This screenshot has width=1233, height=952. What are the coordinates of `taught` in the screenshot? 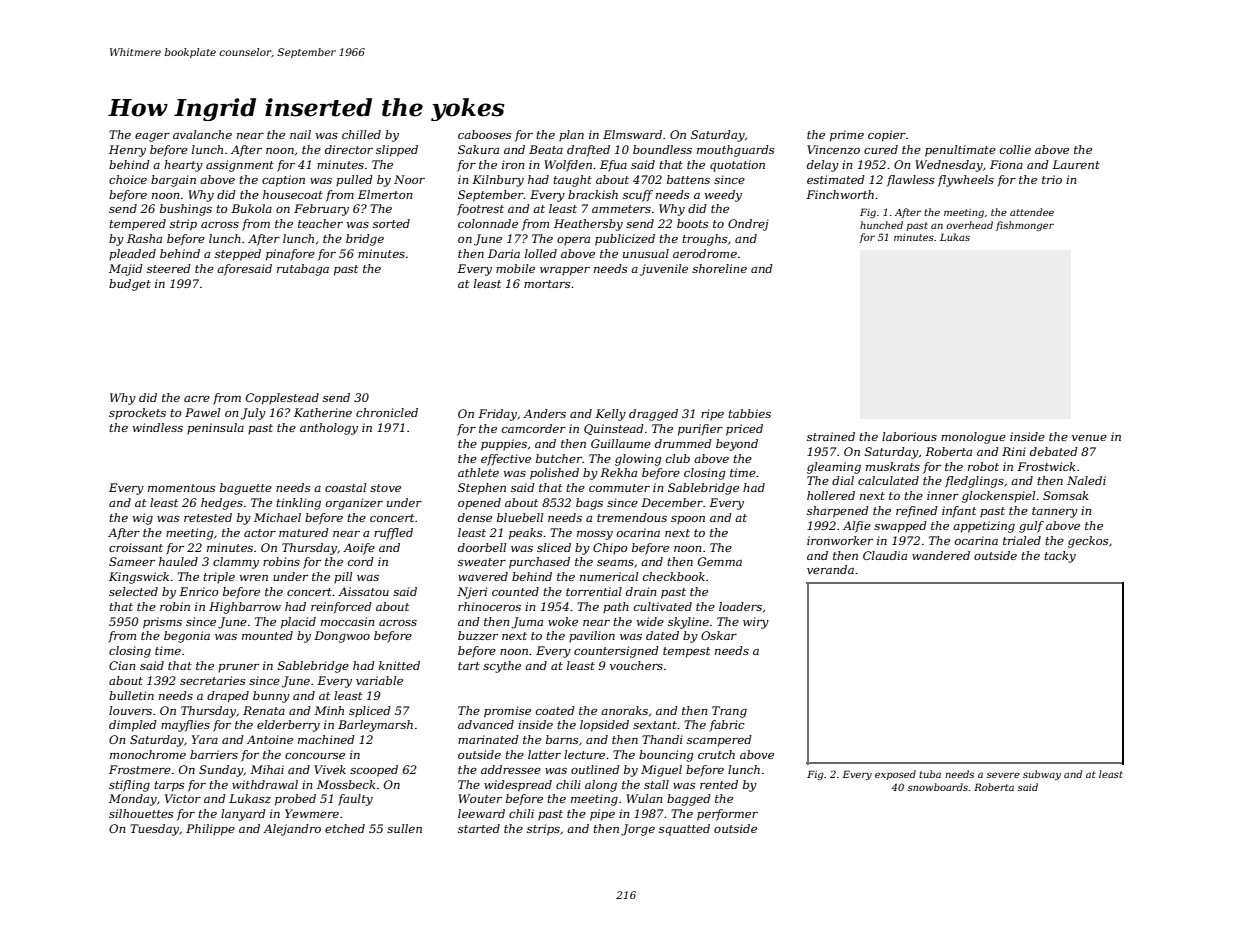 It's located at (572, 181).
